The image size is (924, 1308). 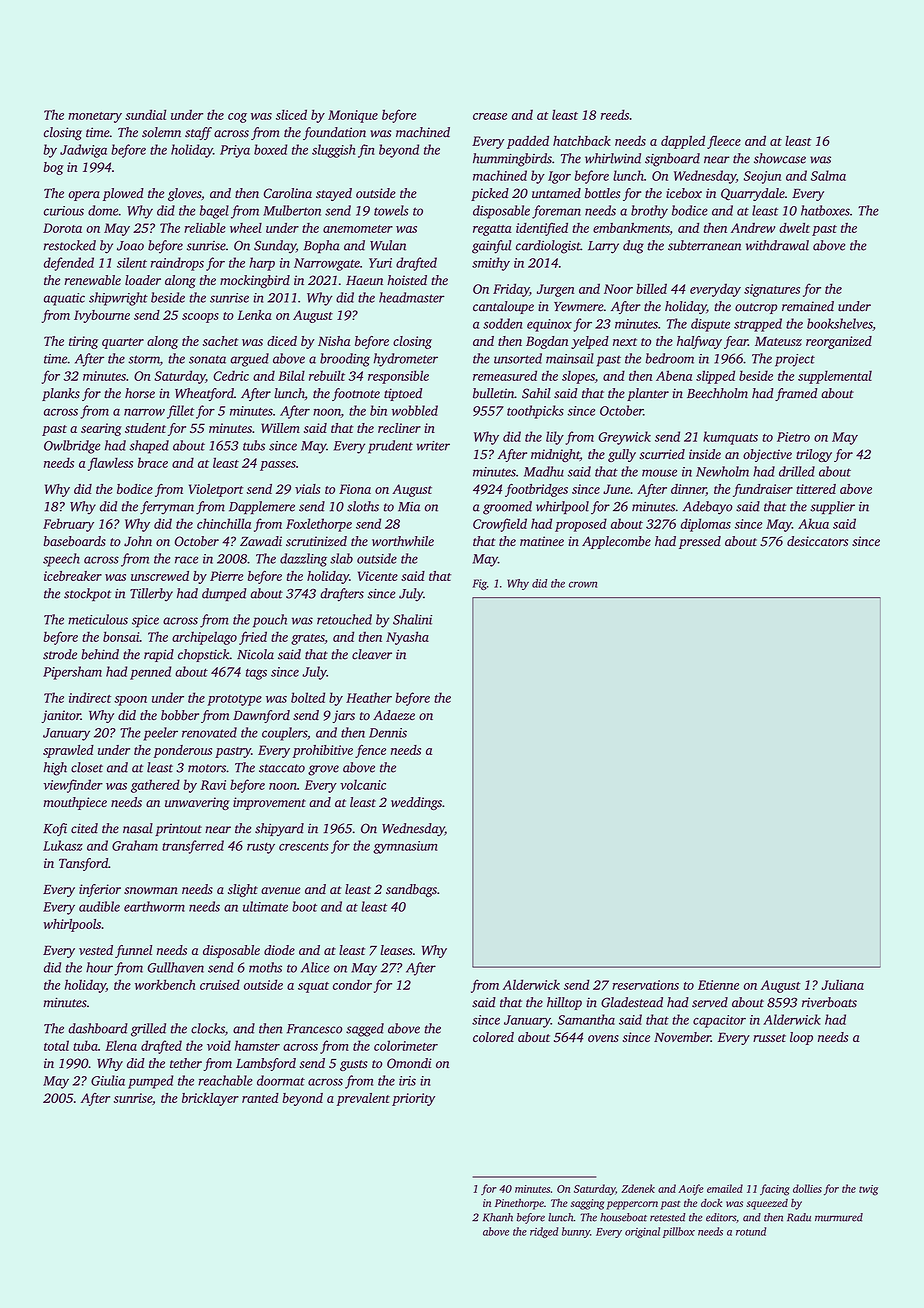 I want to click on rotund, so click(x=751, y=1231).
